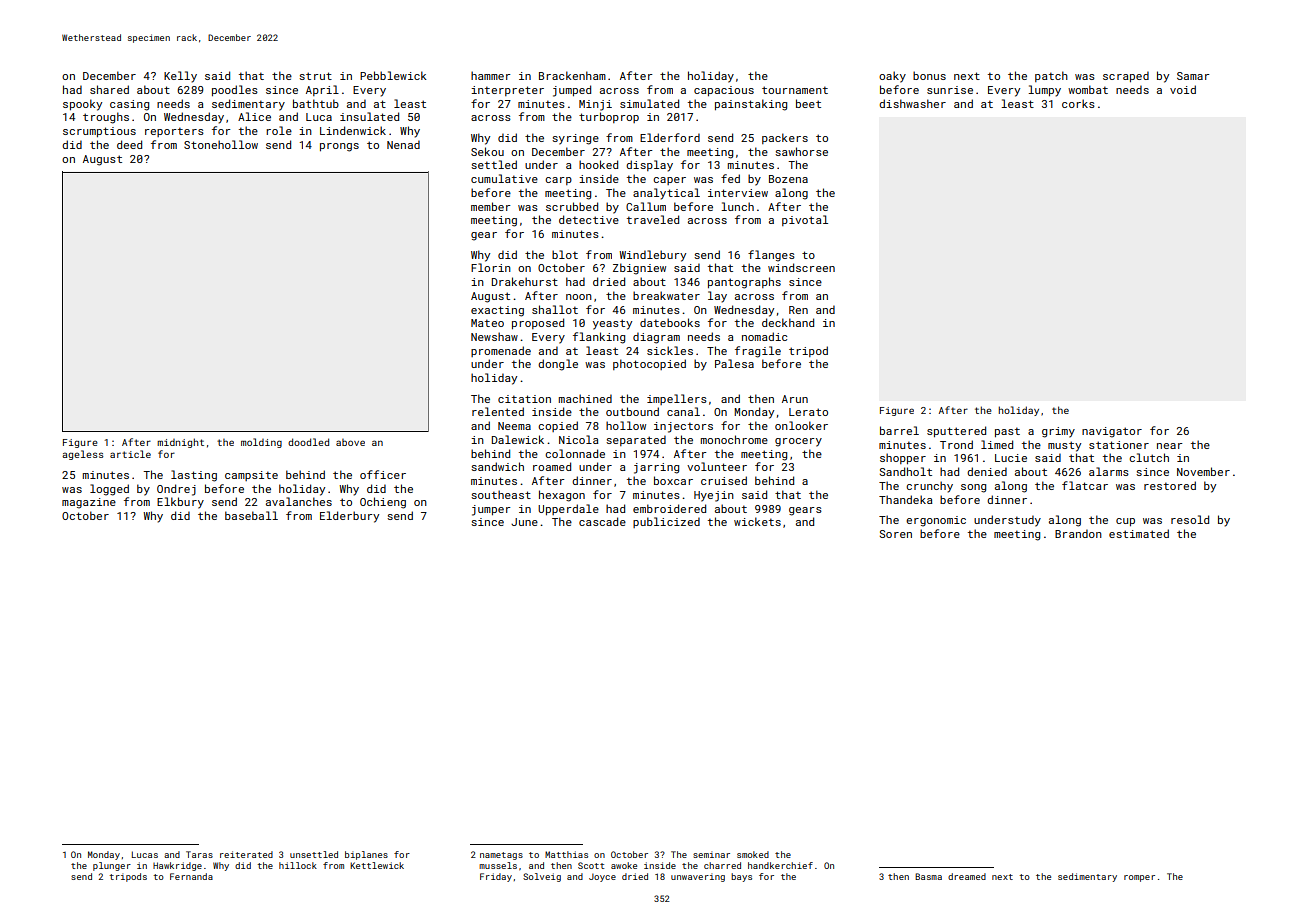  Describe the element at coordinates (180, 503) in the page. I see `Elkbury` at that location.
